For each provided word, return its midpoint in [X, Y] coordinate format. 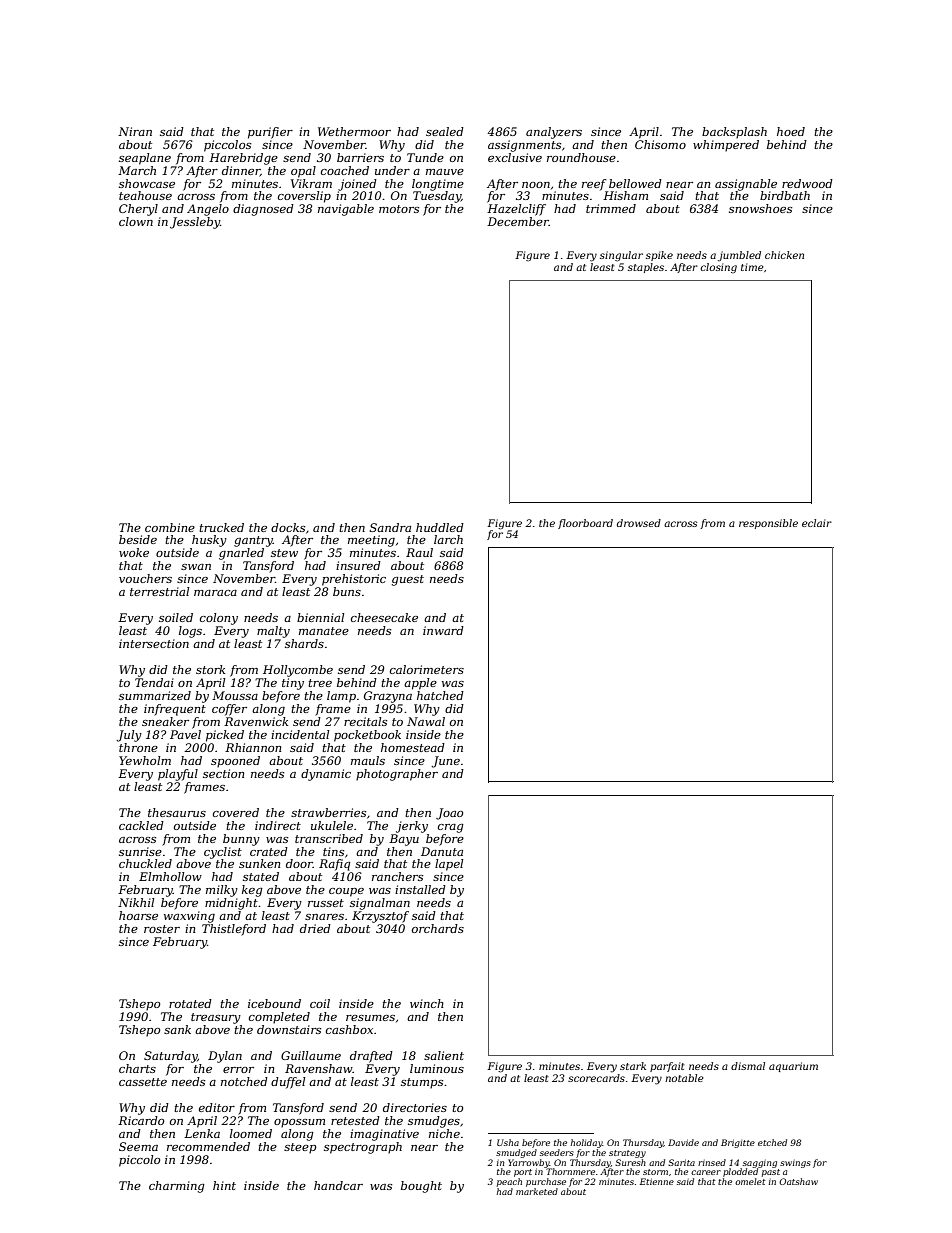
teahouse [145, 195]
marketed [537, 1191]
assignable [746, 185]
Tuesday [437, 197]
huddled [440, 527]
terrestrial [159, 591]
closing [718, 268]
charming [177, 1187]
